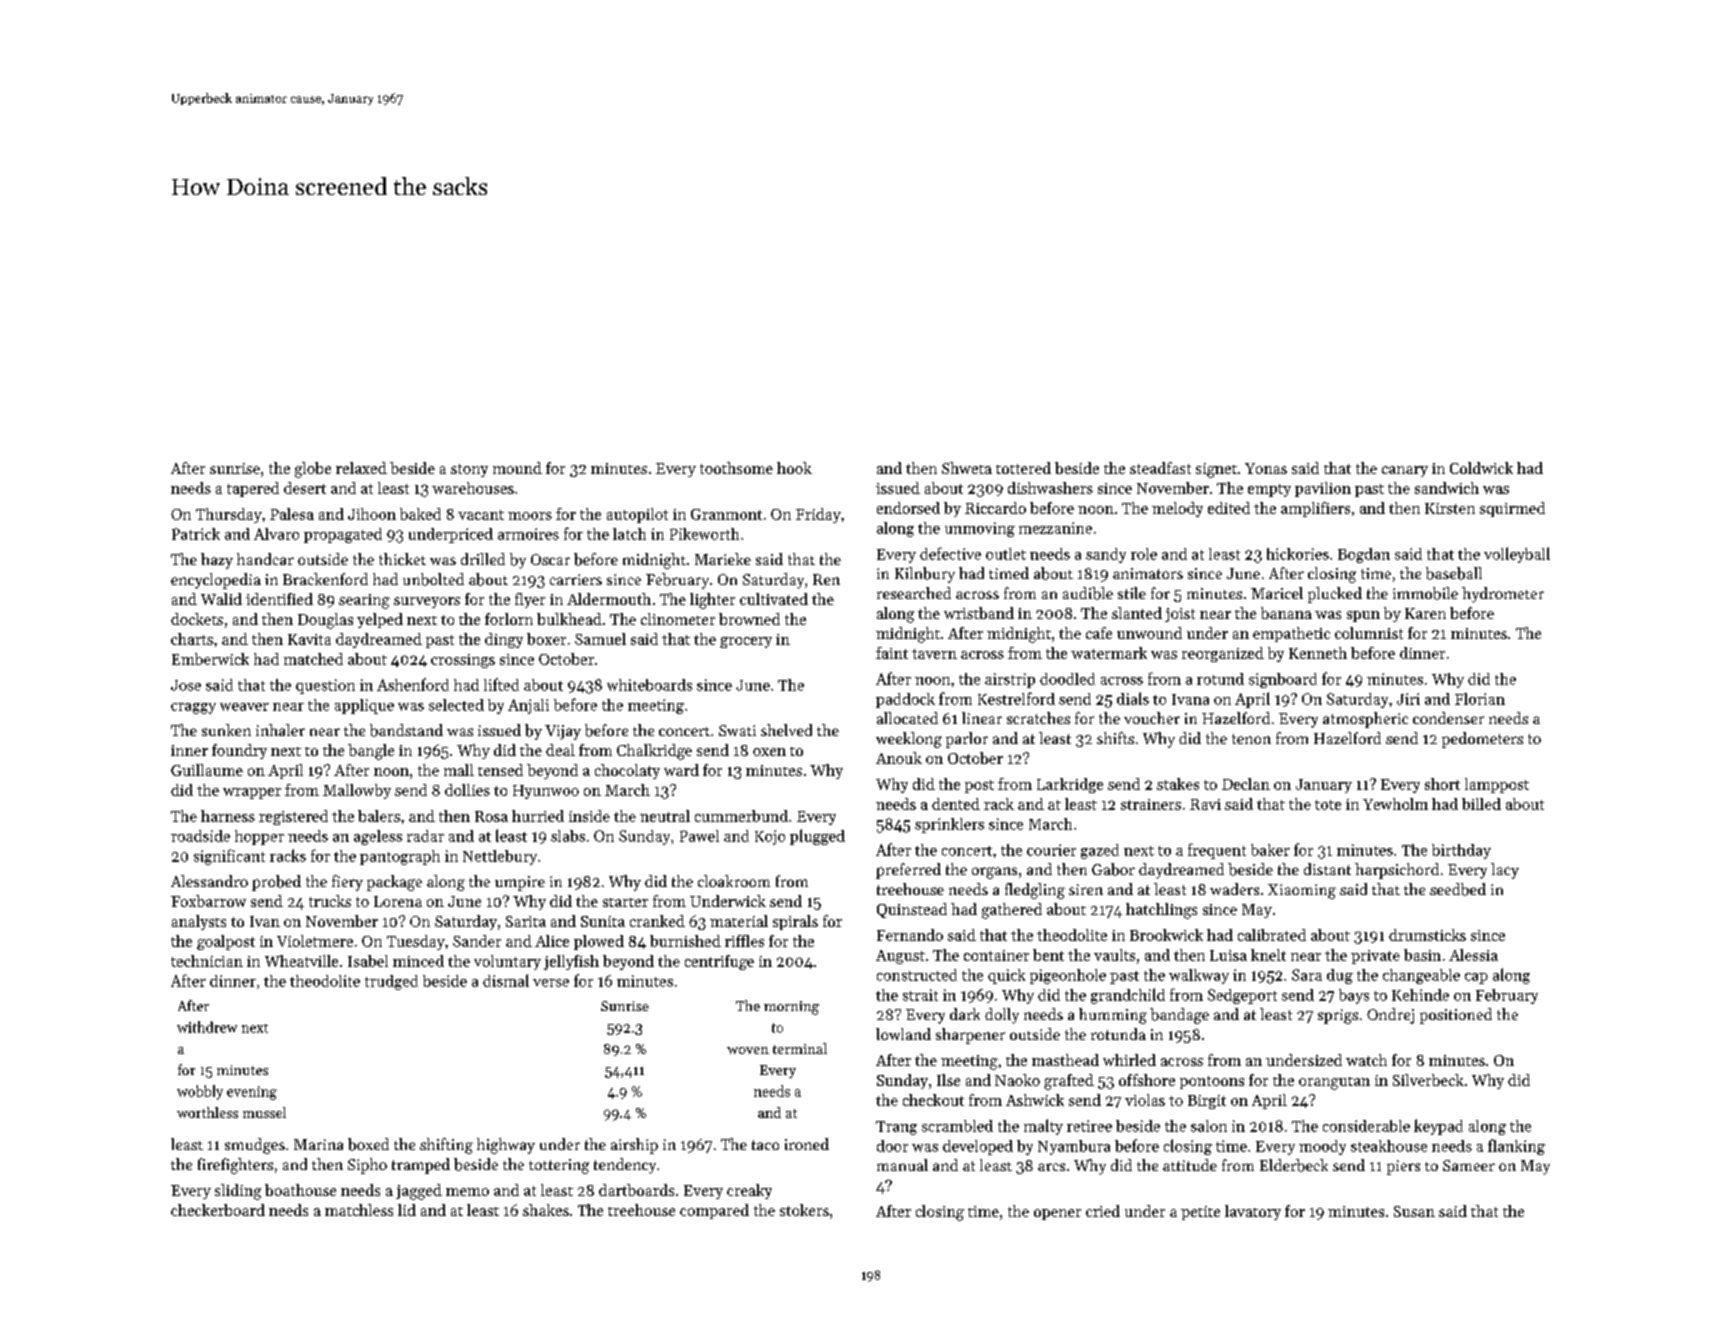 The height and width of the document is (1331, 1722). Describe the element at coordinates (252, 793) in the document. I see `wrapper` at that location.
